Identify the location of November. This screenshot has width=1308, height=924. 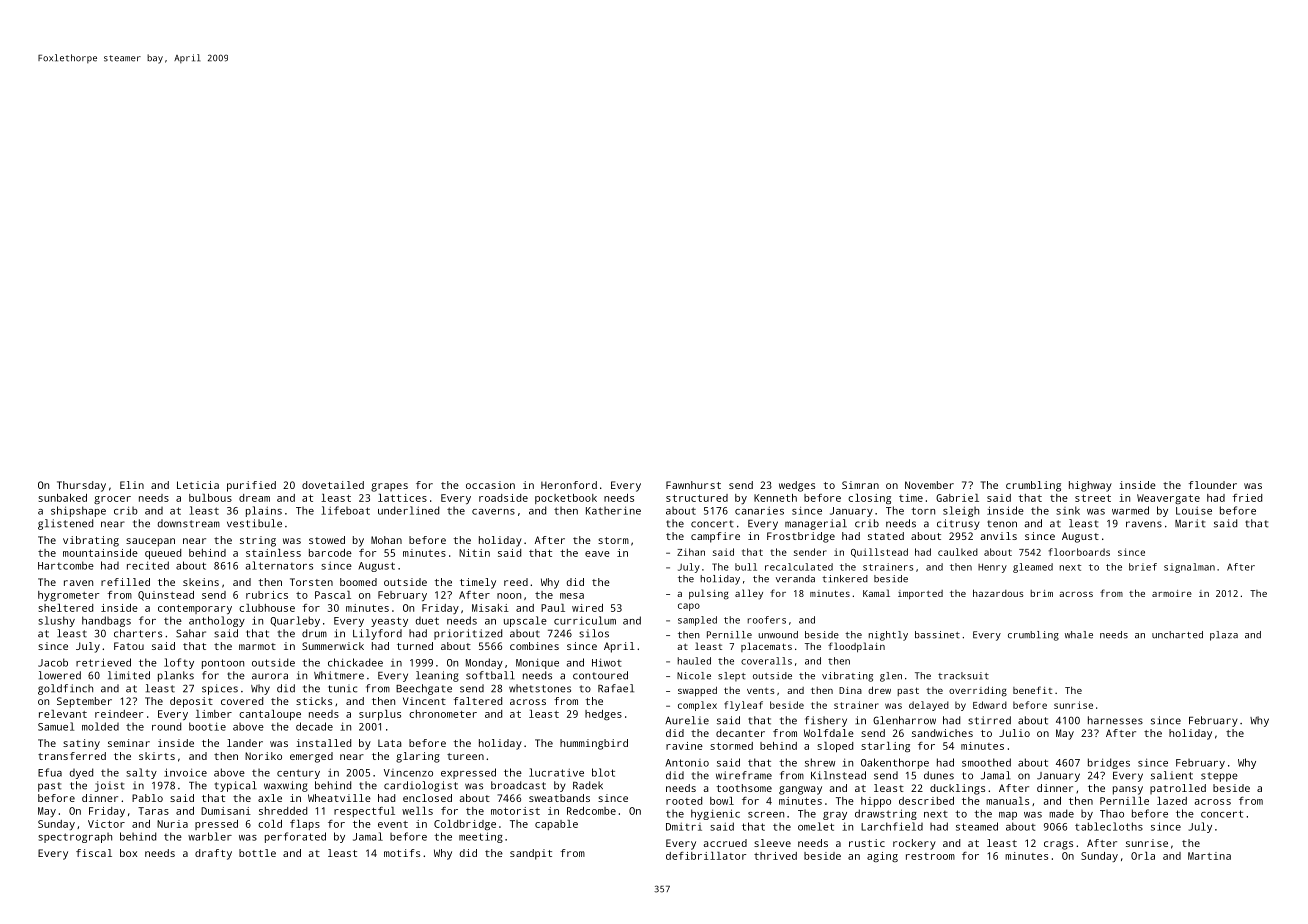
(929, 485).
